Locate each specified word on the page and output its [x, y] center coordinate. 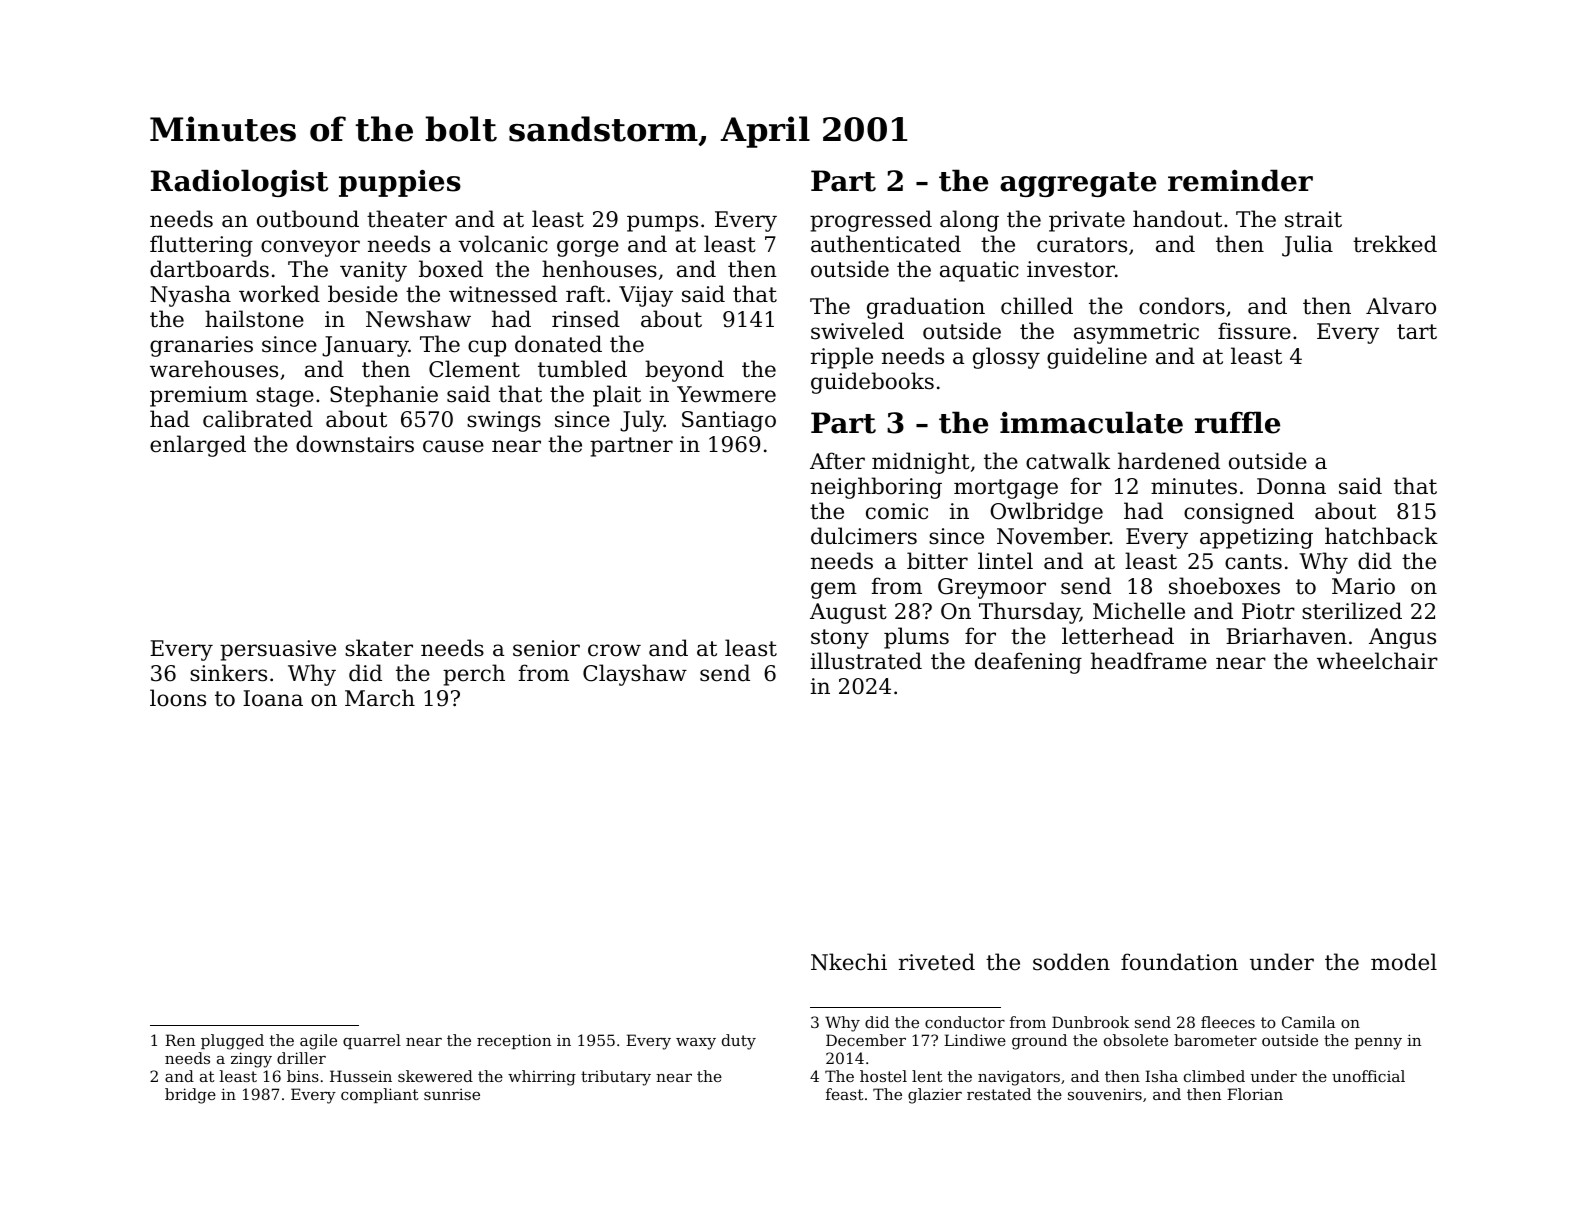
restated [999, 1094]
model [1404, 962]
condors [1182, 306]
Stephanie [384, 396]
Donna [1291, 486]
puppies [400, 183]
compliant [380, 1095]
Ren [180, 1040]
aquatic [979, 271]
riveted [937, 962]
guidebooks [872, 383]
